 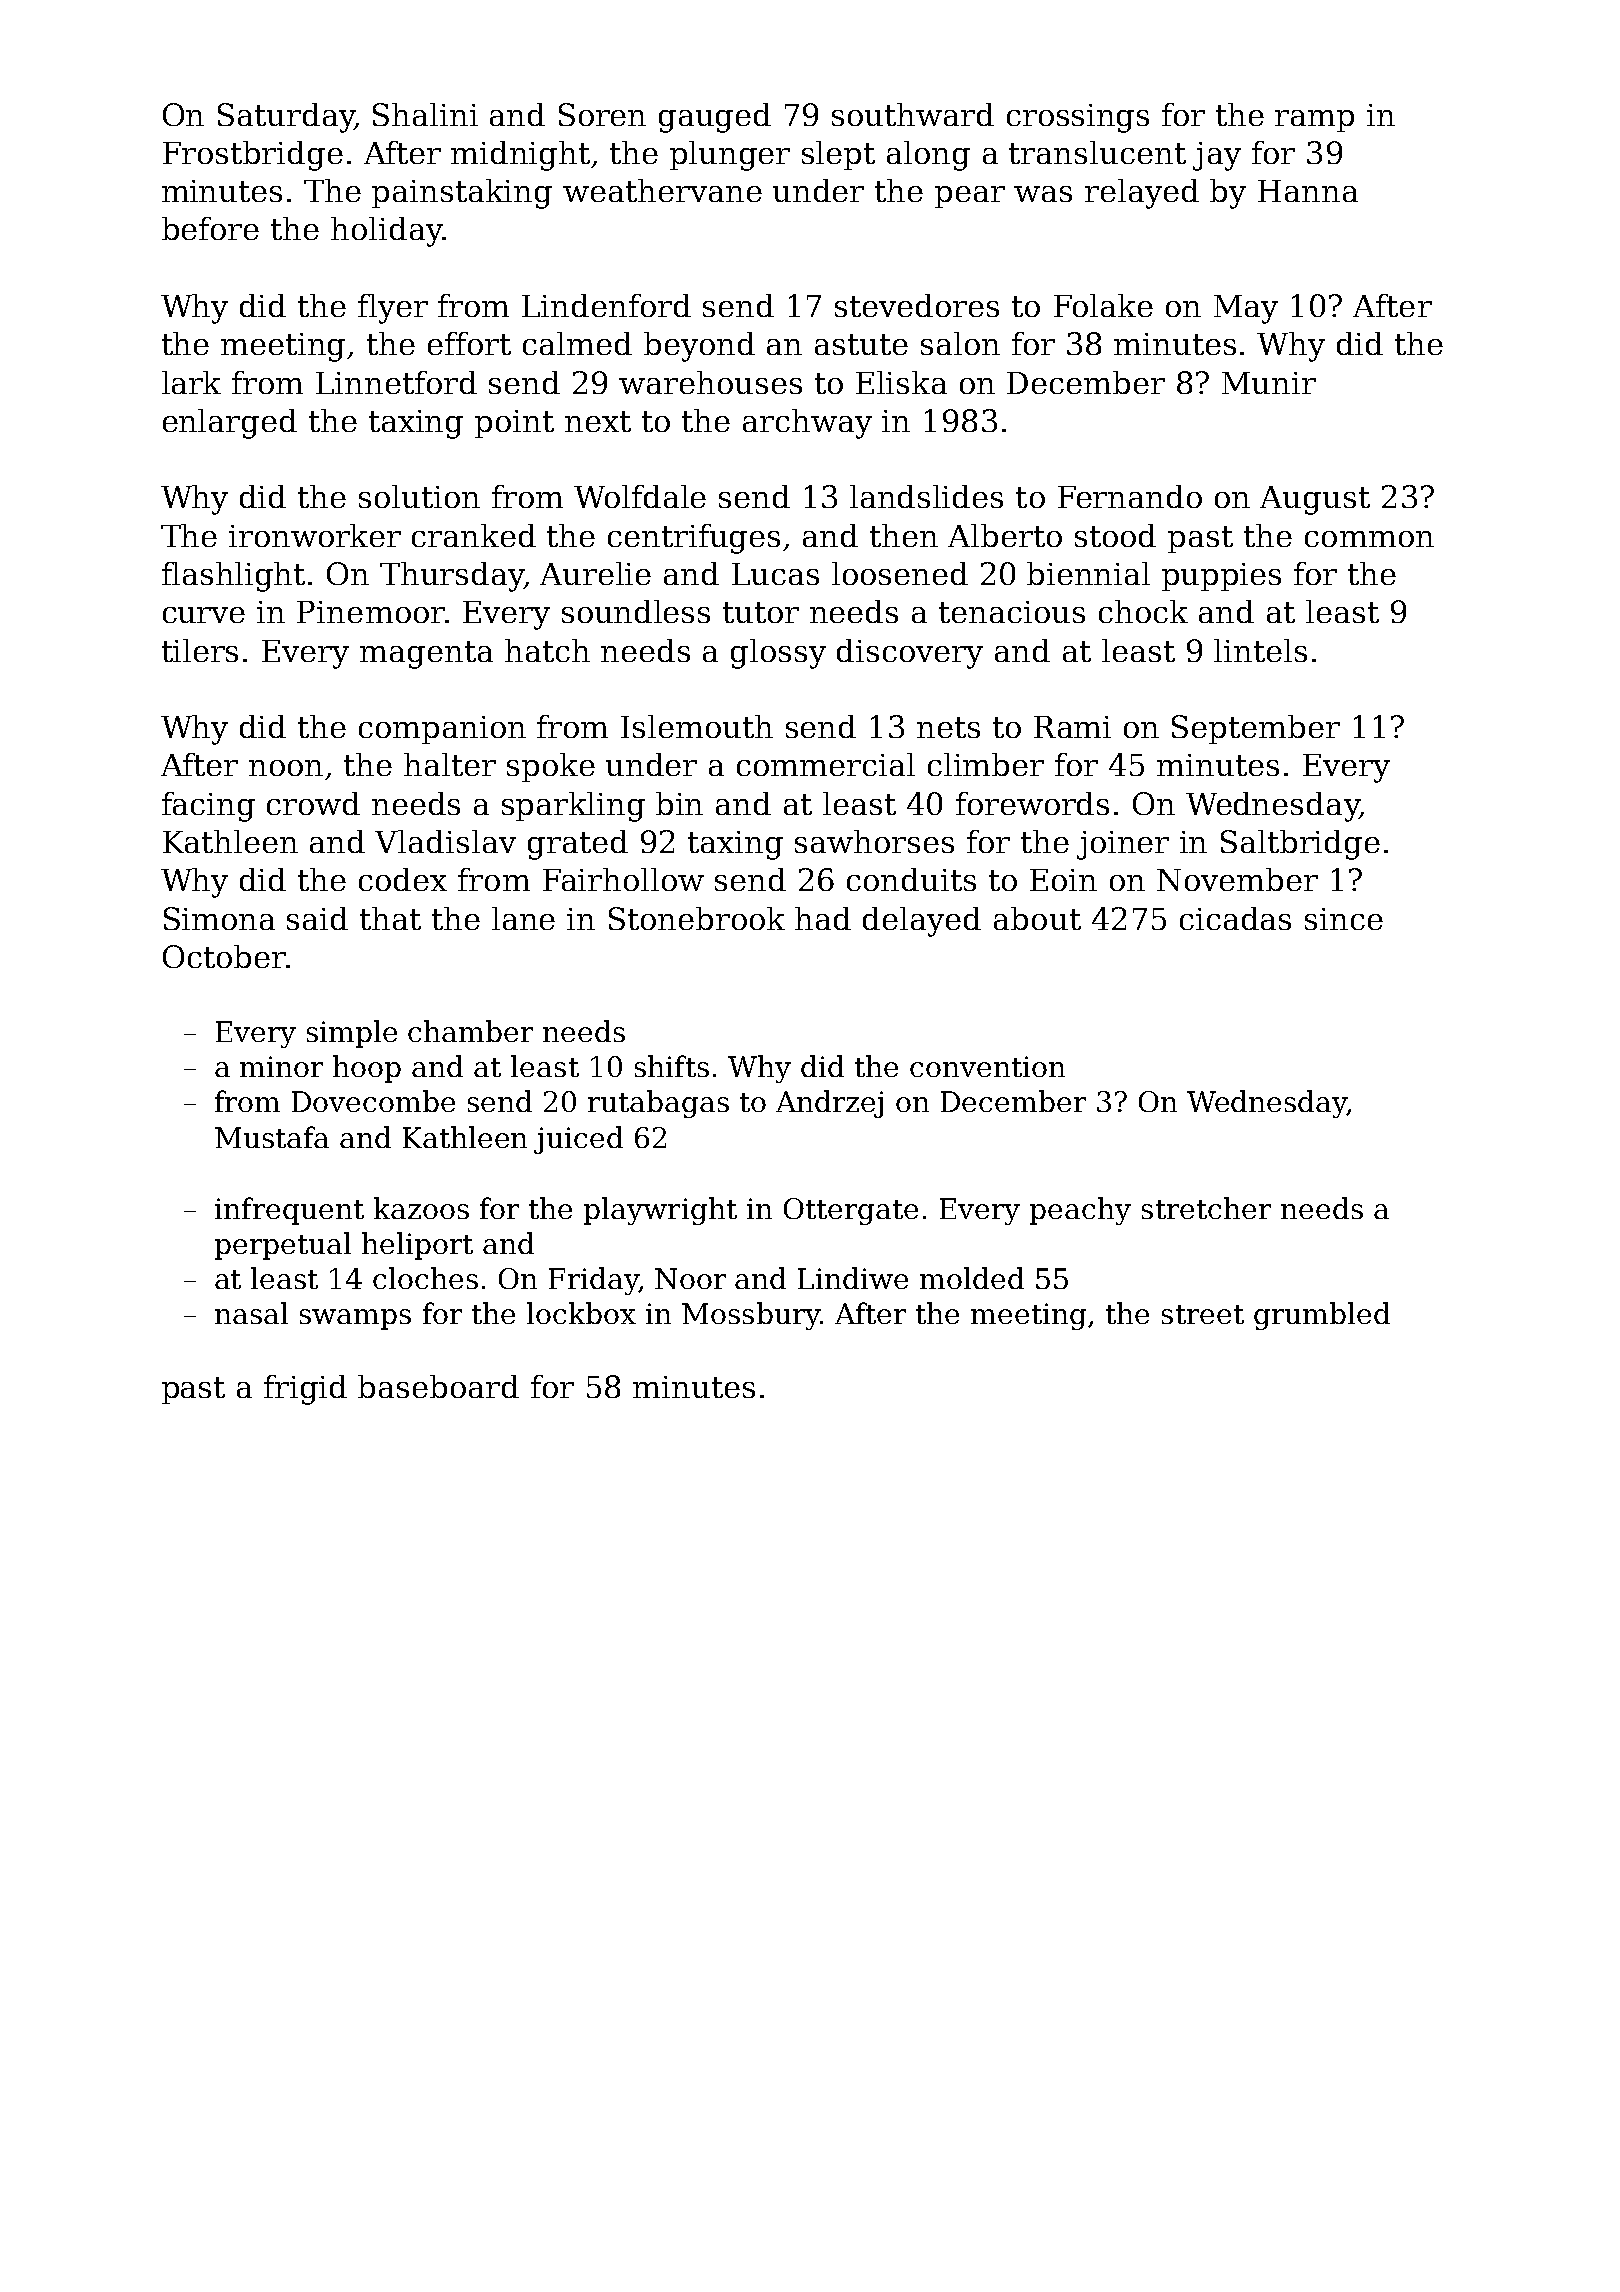 I want to click on October, so click(x=224, y=956).
